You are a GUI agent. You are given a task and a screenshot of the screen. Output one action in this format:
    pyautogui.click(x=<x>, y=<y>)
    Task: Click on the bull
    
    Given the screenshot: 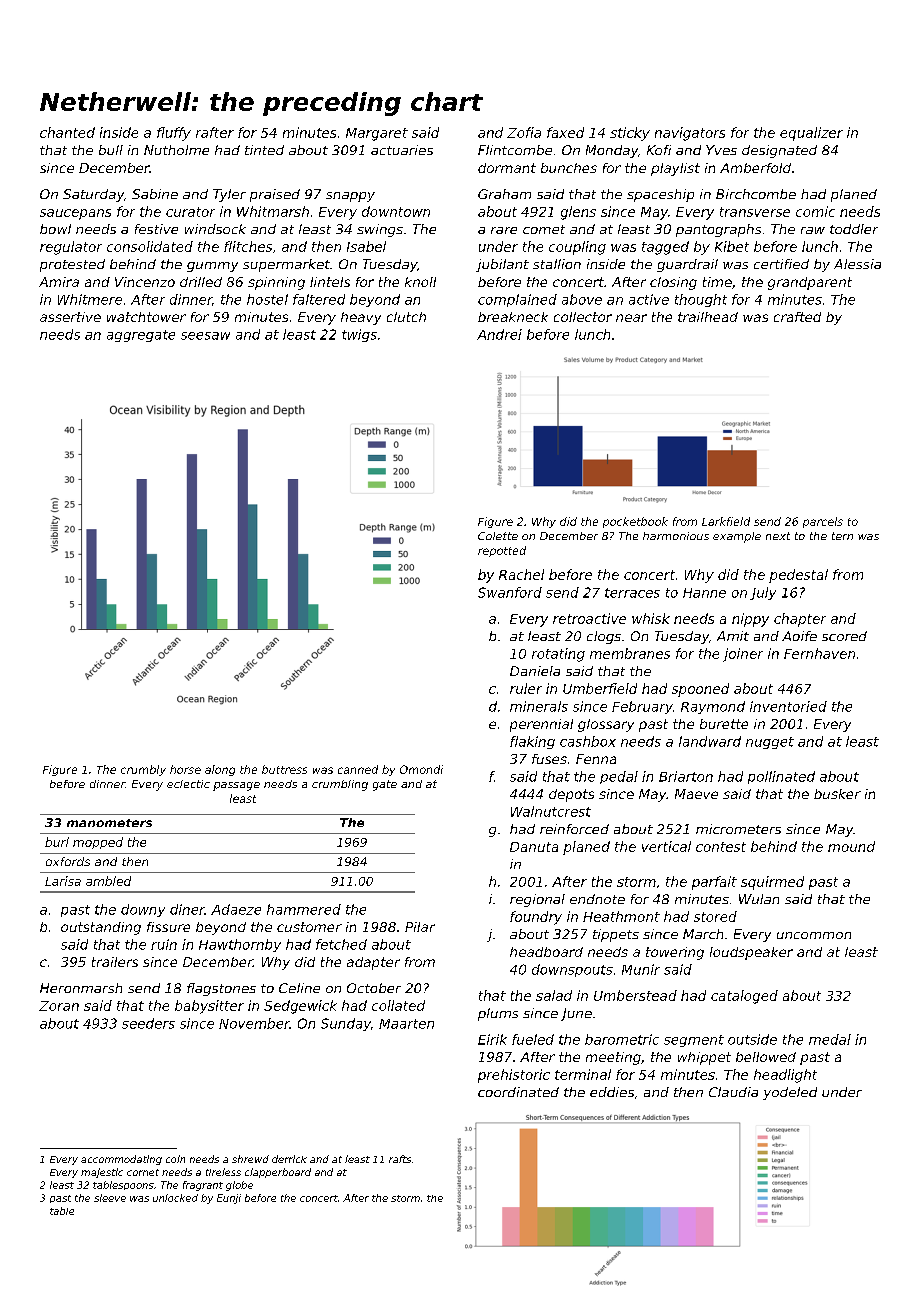 What is the action you would take?
    pyautogui.click(x=111, y=150)
